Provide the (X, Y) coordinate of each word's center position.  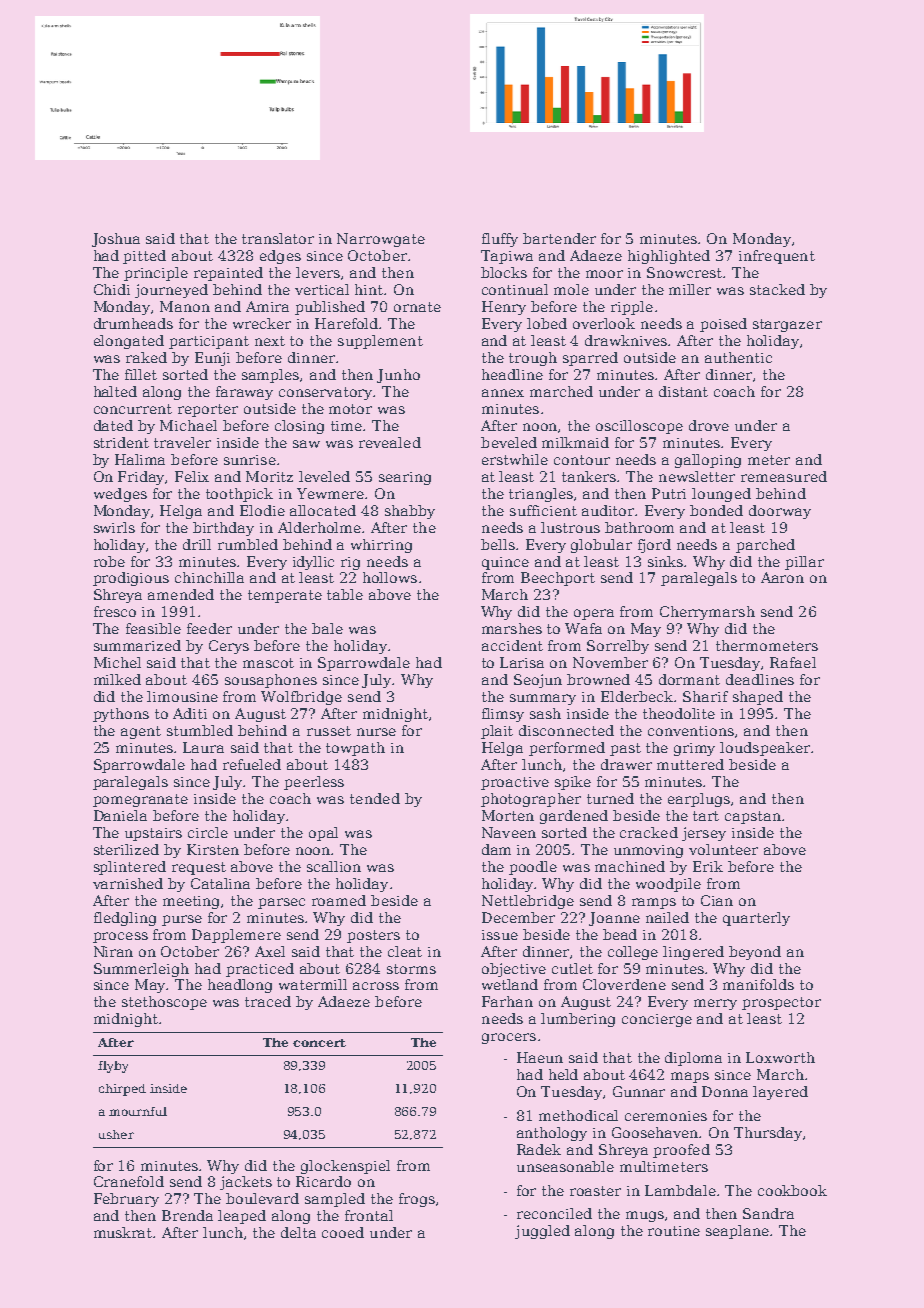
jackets (246, 1183)
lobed (547, 323)
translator (278, 238)
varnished (128, 883)
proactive (515, 783)
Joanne (614, 919)
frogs (417, 1200)
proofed (681, 1151)
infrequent (777, 257)
